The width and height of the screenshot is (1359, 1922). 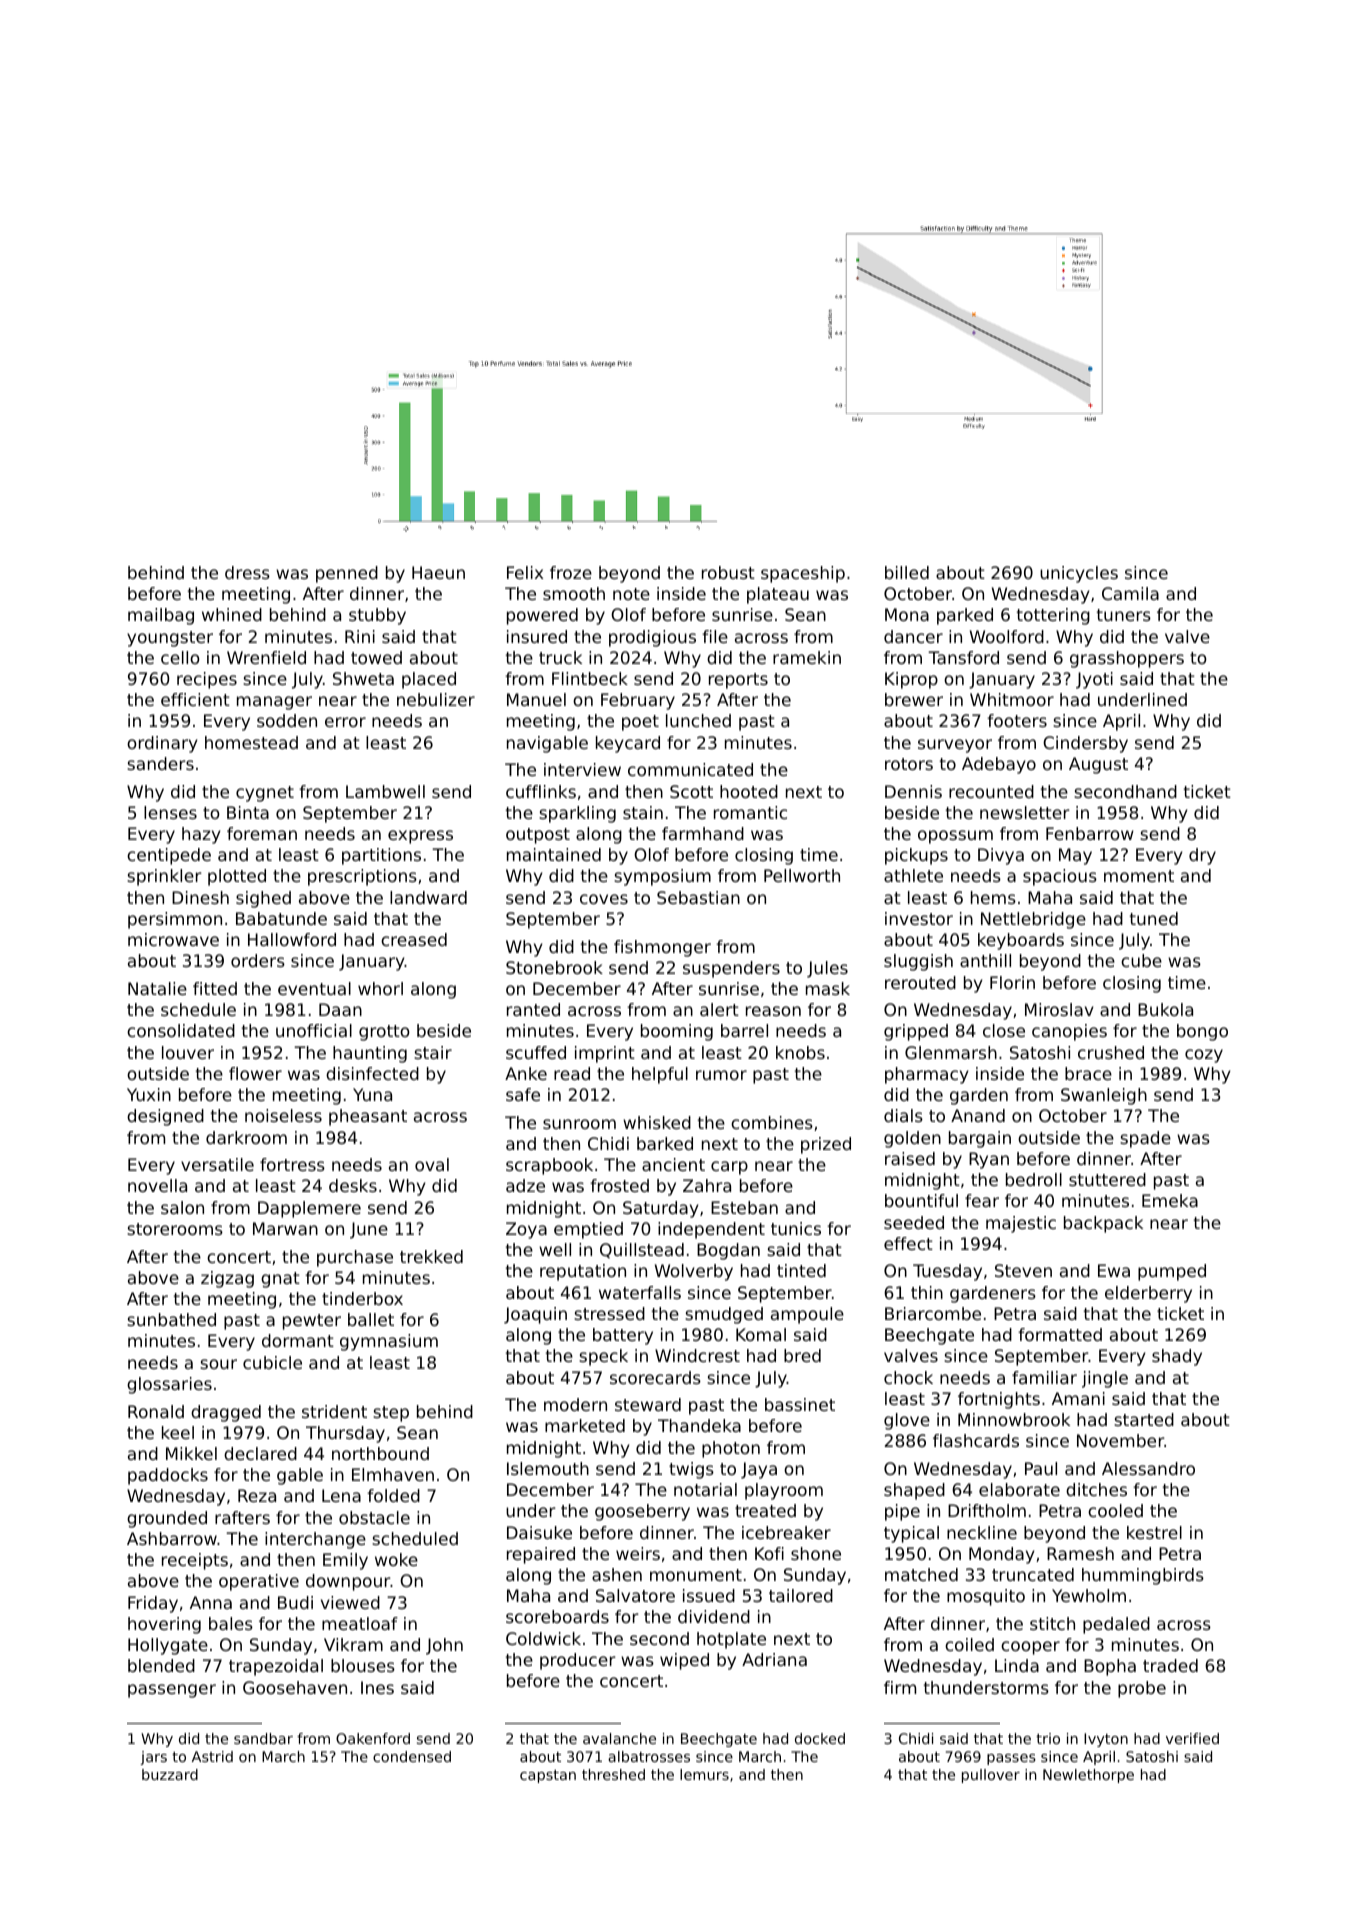 What do you see at coordinates (690, 769) in the screenshot?
I see `communicated` at bounding box center [690, 769].
